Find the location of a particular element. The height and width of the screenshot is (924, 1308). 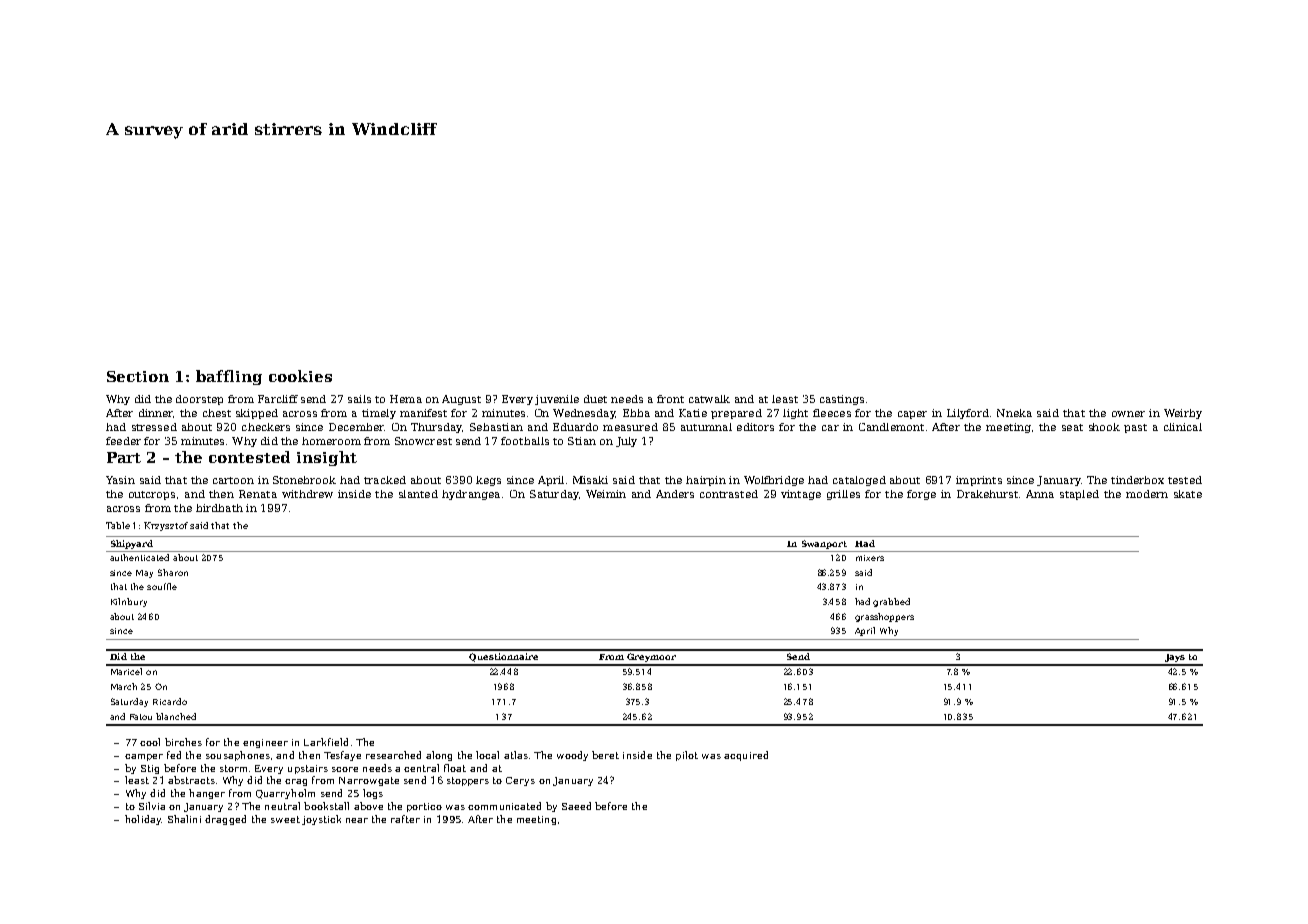

grasshoppers is located at coordinates (884, 617).
